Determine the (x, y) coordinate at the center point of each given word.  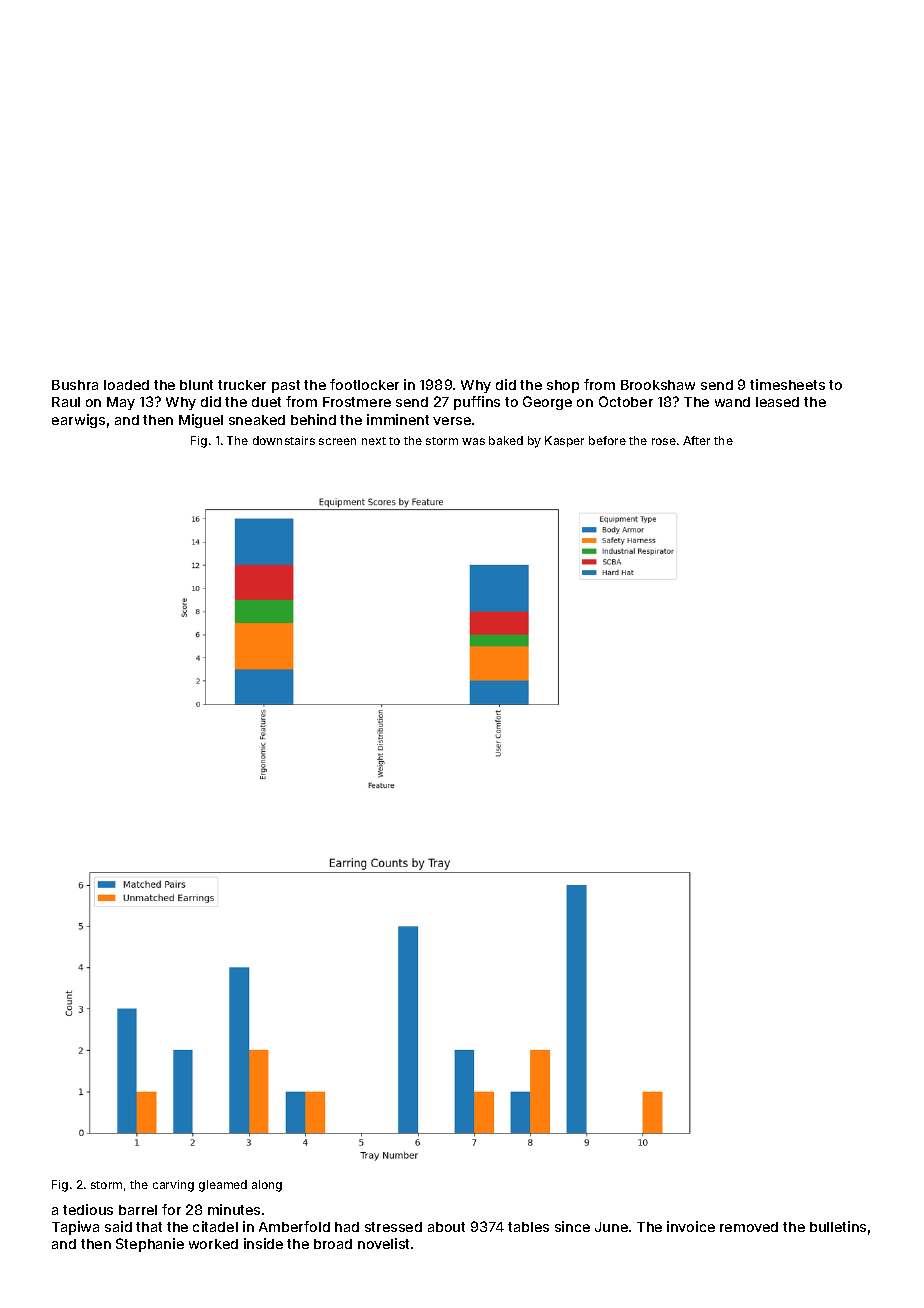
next (374, 441)
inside (263, 1243)
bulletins (838, 1226)
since (572, 1226)
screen (337, 441)
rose (664, 441)
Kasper (564, 441)
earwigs (78, 421)
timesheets (787, 384)
